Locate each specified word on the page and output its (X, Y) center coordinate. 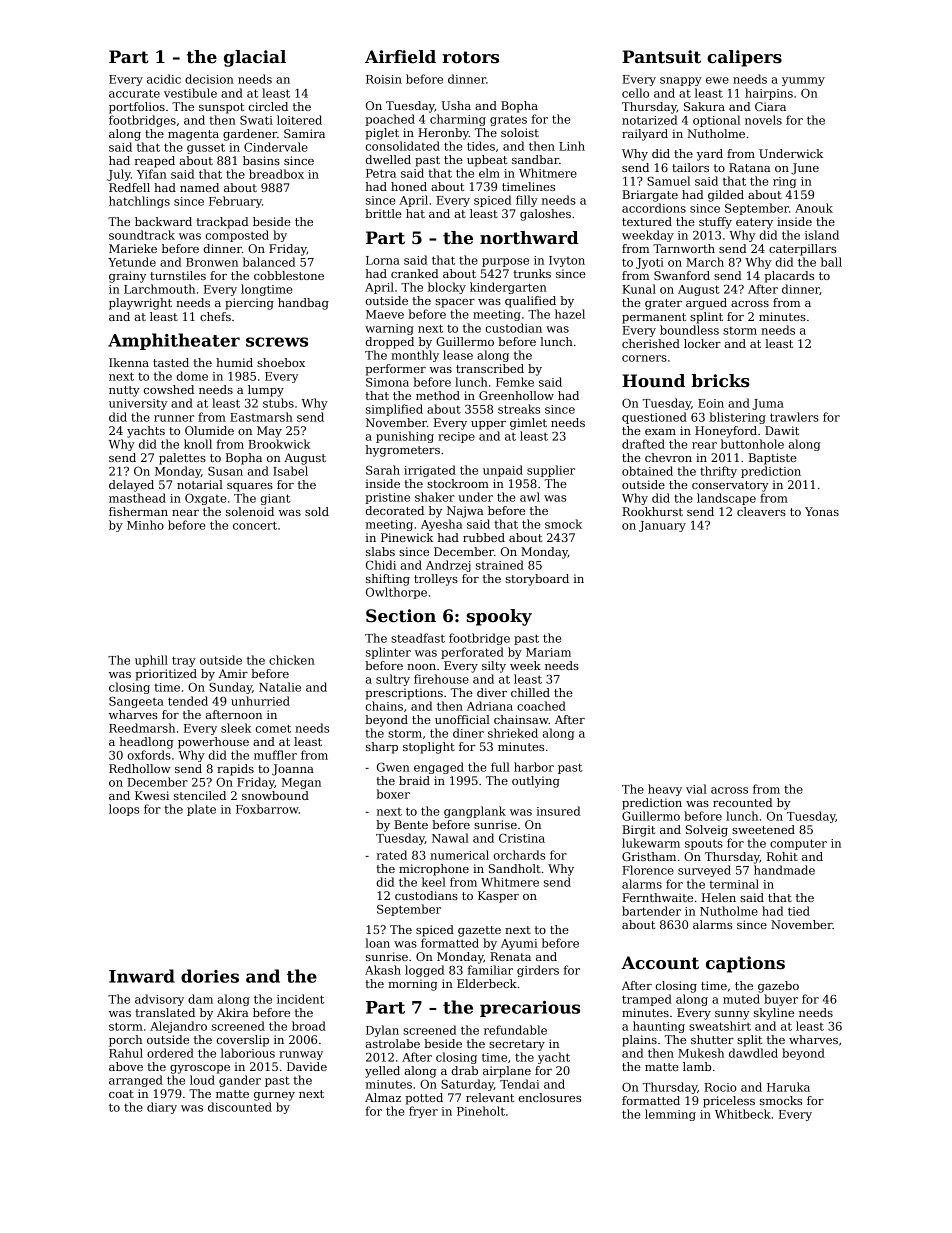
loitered (299, 120)
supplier (551, 471)
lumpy (266, 391)
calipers (744, 58)
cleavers (761, 511)
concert (255, 525)
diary (162, 1108)
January (662, 526)
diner (468, 733)
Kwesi (152, 795)
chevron (668, 457)
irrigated (430, 471)
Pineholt (481, 1111)
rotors (470, 57)
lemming (670, 1115)
